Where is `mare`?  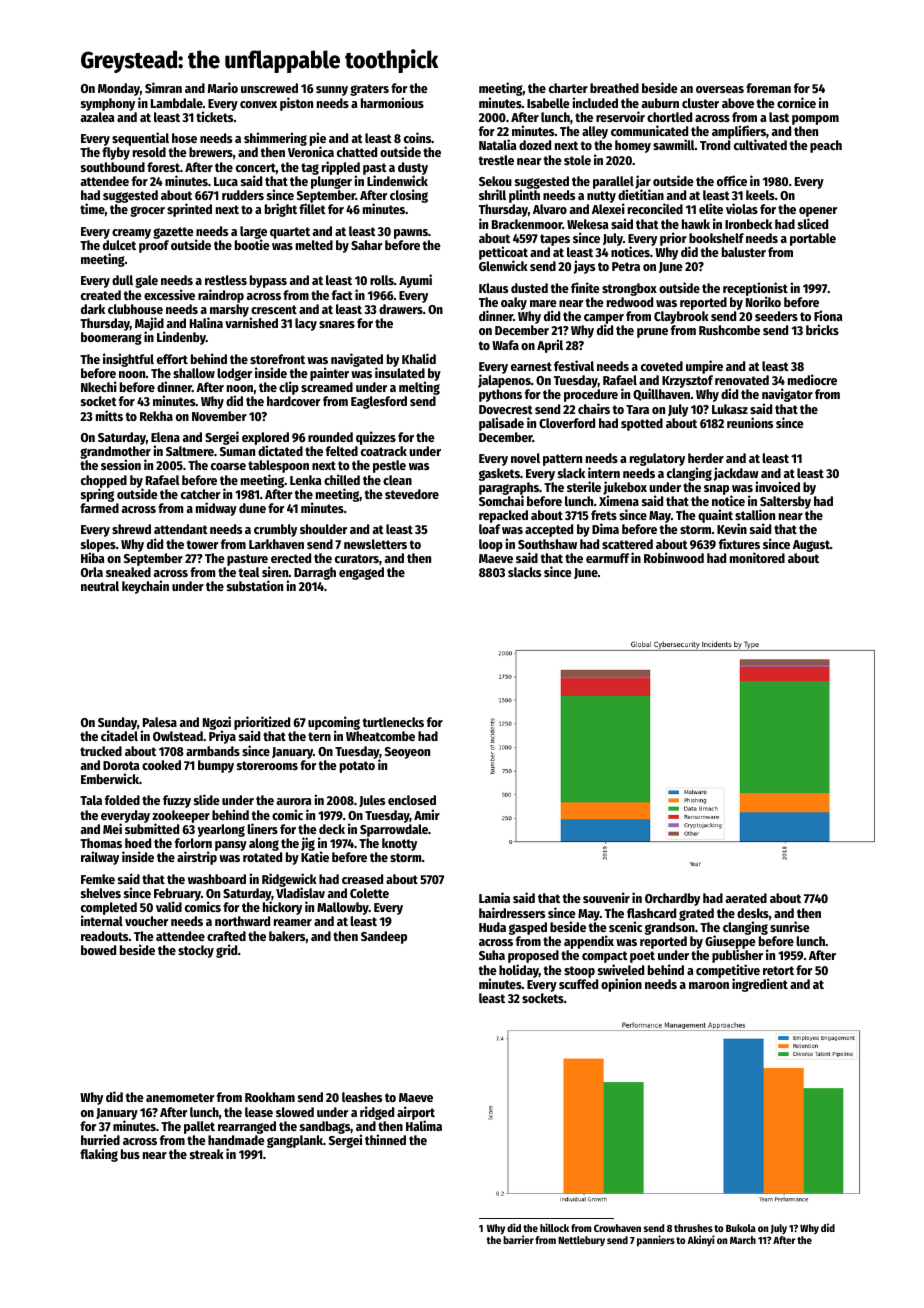 mare is located at coordinates (543, 303).
